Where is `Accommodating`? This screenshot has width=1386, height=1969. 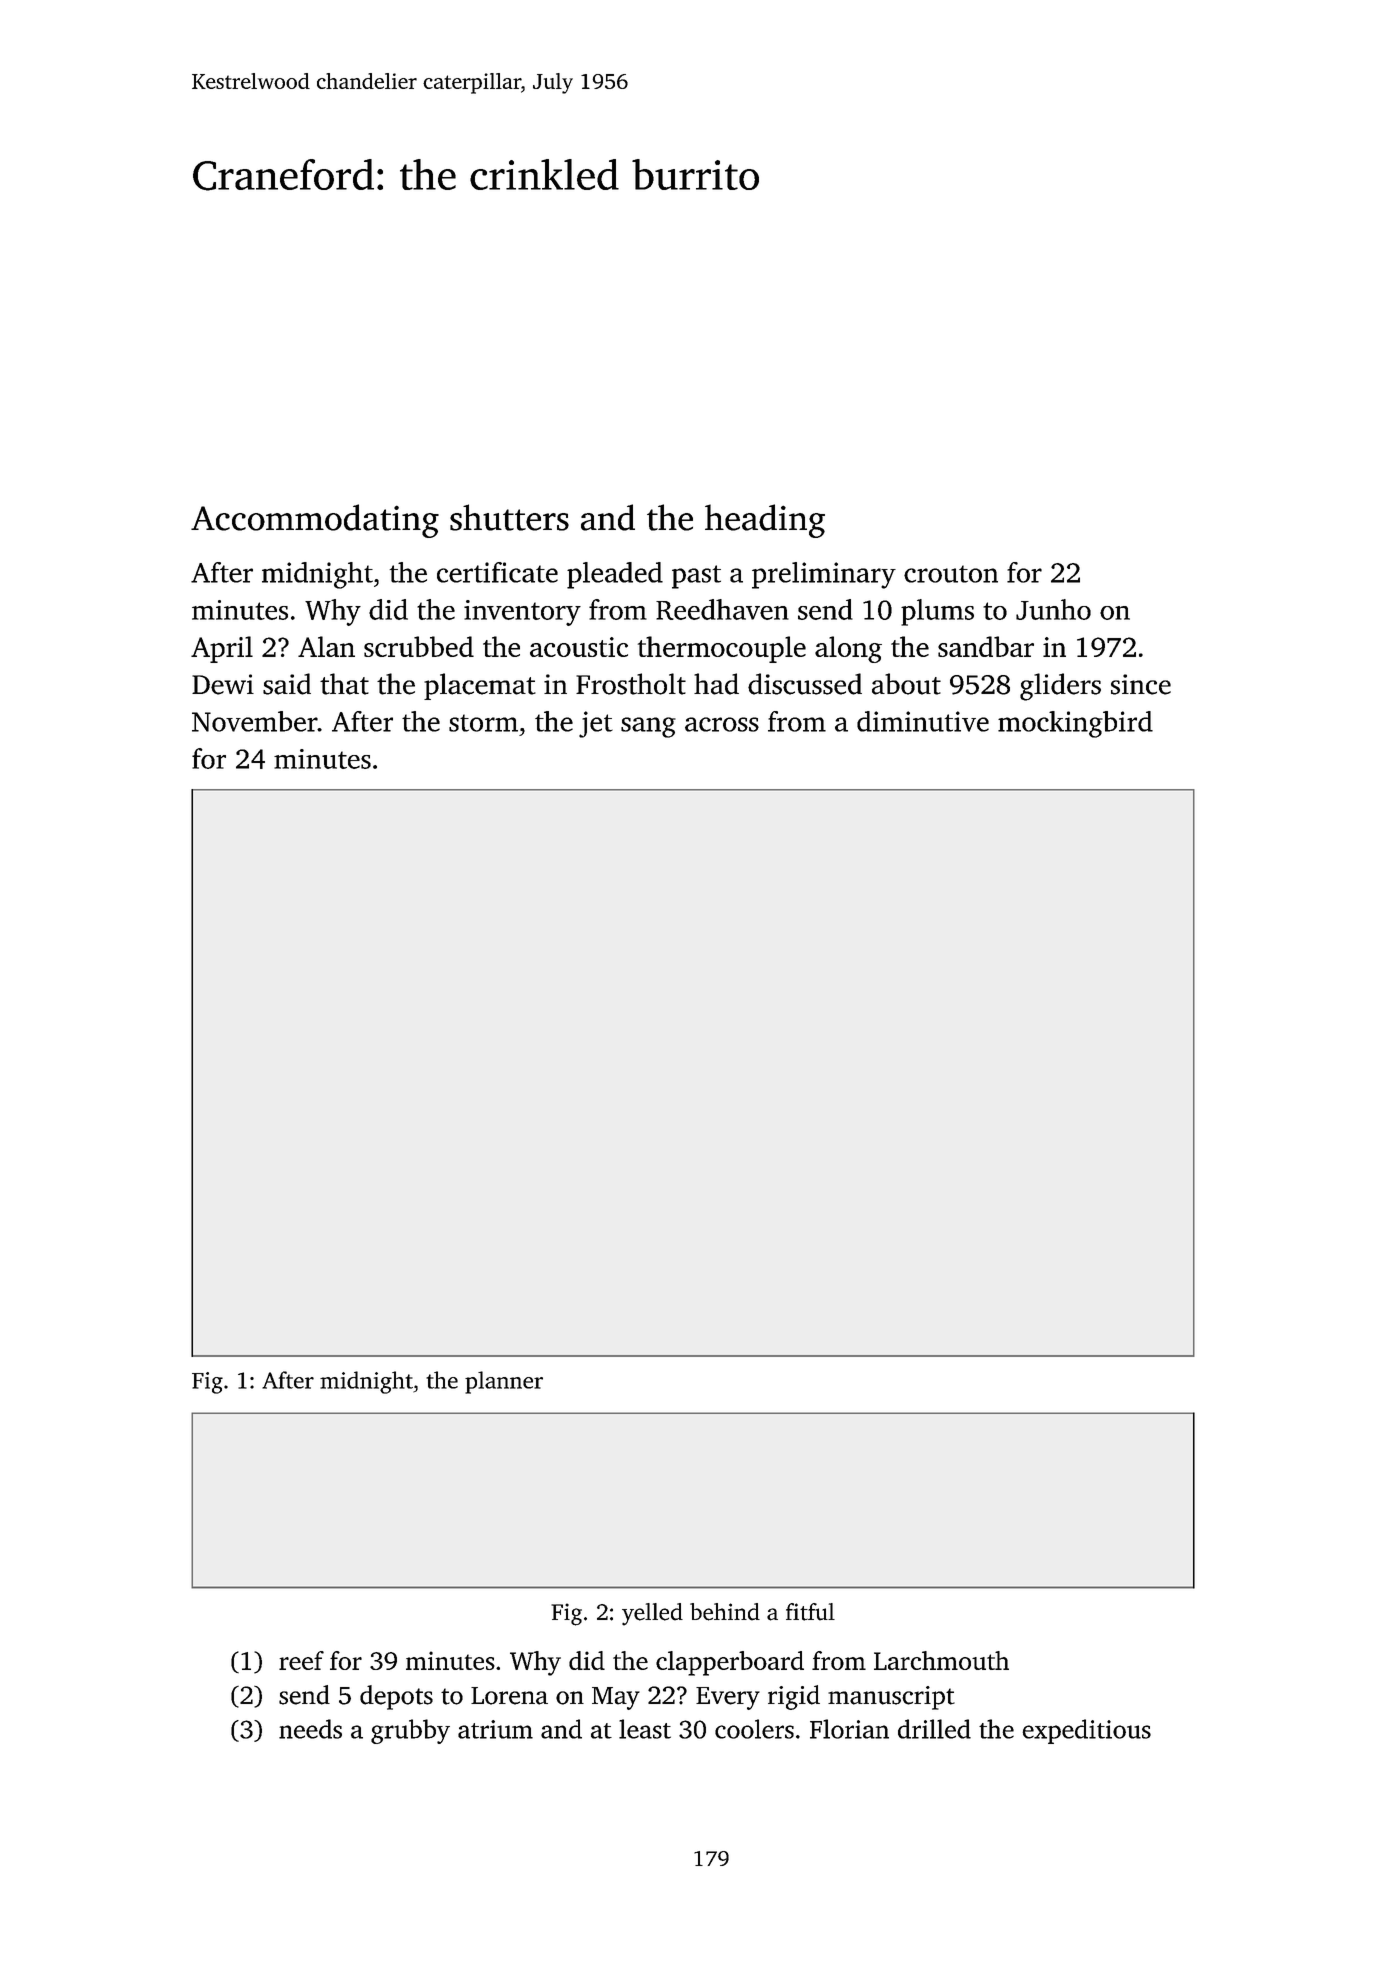 Accommodating is located at coordinates (315, 521).
